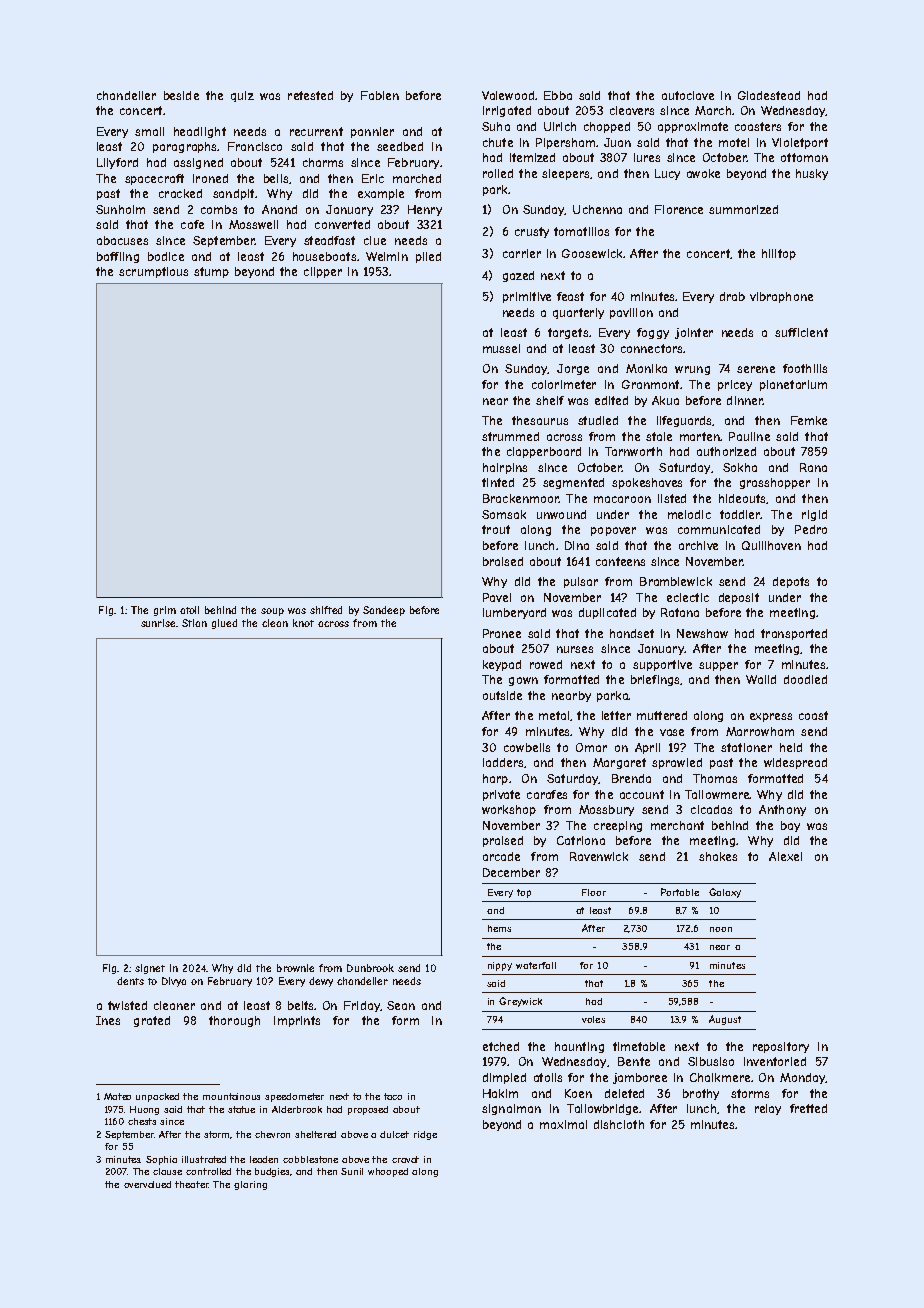 Image resolution: width=924 pixels, height=1308 pixels. Describe the element at coordinates (769, 95) in the page. I see `Gladestead` at that location.
